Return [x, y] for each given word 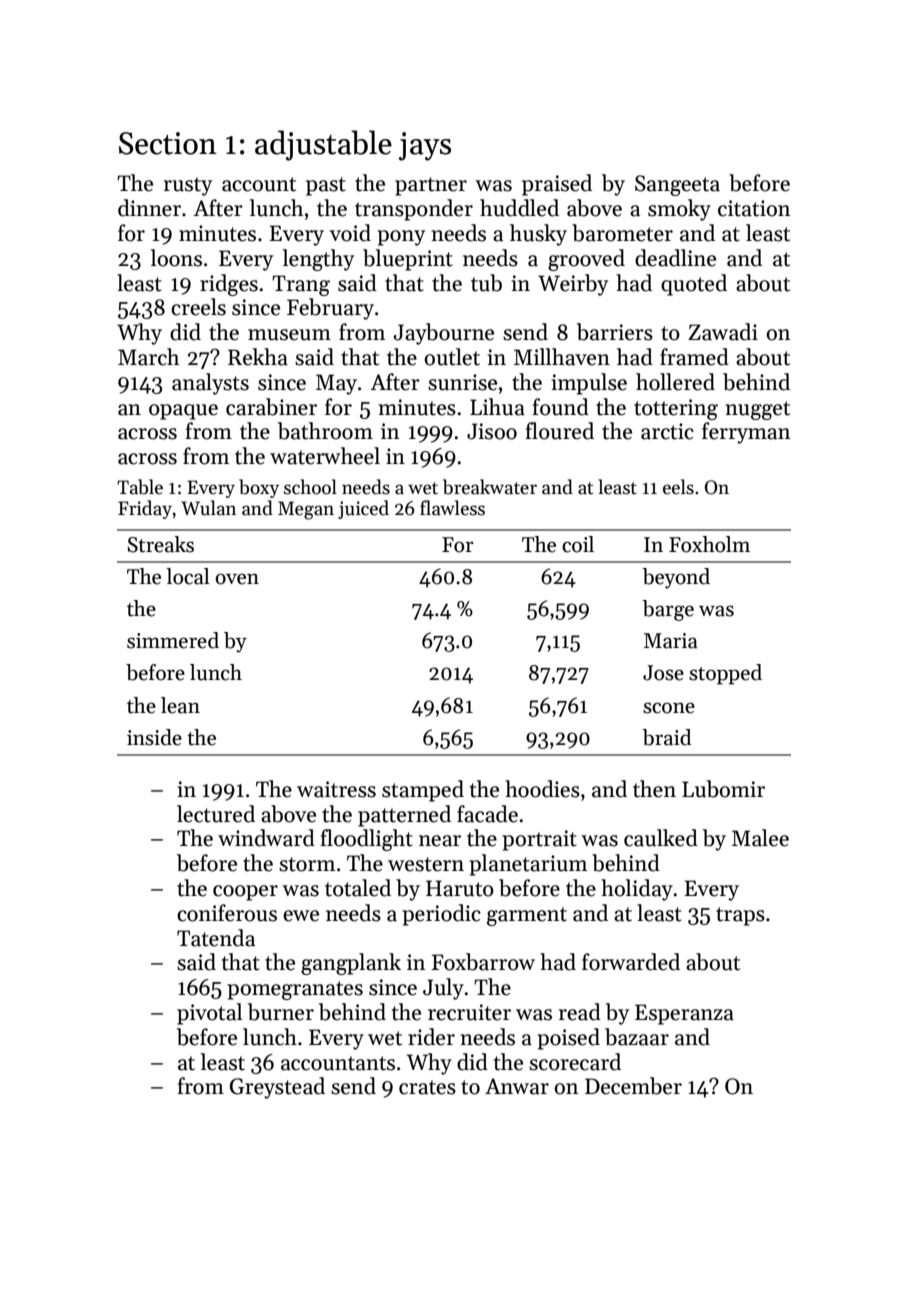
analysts [210, 384]
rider [431, 1037]
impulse [589, 384]
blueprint [408, 260]
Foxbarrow [483, 962]
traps [740, 916]
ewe [301, 916]
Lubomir [723, 789]
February [330, 309]
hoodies [542, 789]
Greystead [277, 1088]
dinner [149, 208]
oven [237, 579]
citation [754, 208]
